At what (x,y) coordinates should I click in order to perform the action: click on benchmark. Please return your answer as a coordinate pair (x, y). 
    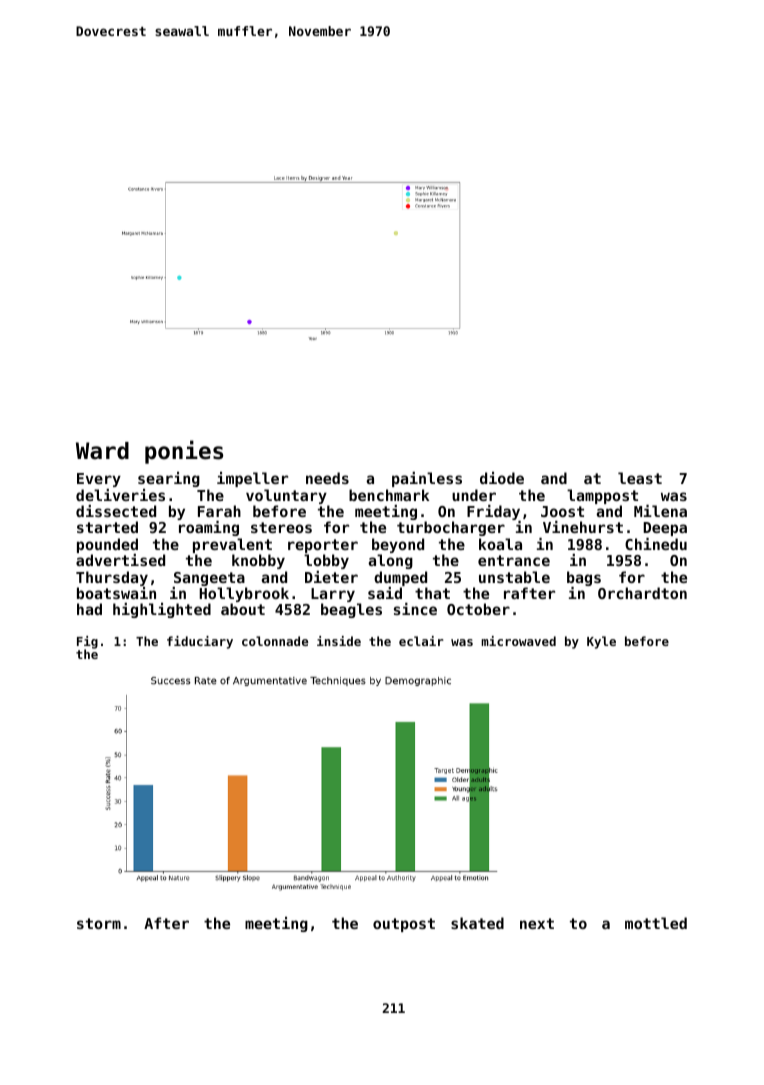
    Looking at the image, I should click on (389, 495).
